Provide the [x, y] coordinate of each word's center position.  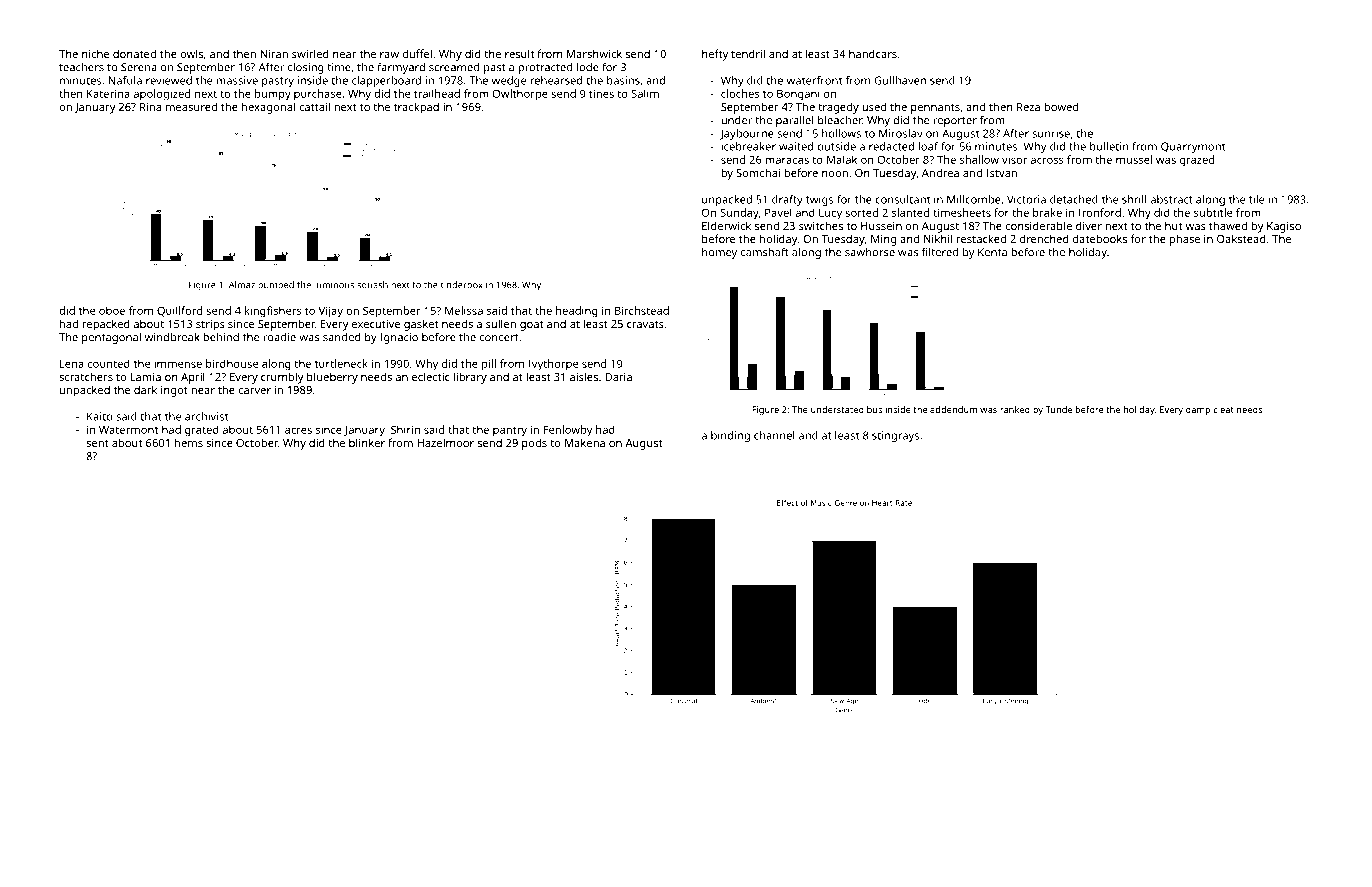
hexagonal [268, 108]
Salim [645, 93]
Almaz [242, 285]
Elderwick [726, 225]
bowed [1061, 106]
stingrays [895, 436]
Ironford [1100, 212]
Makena [585, 442]
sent [97, 443]
